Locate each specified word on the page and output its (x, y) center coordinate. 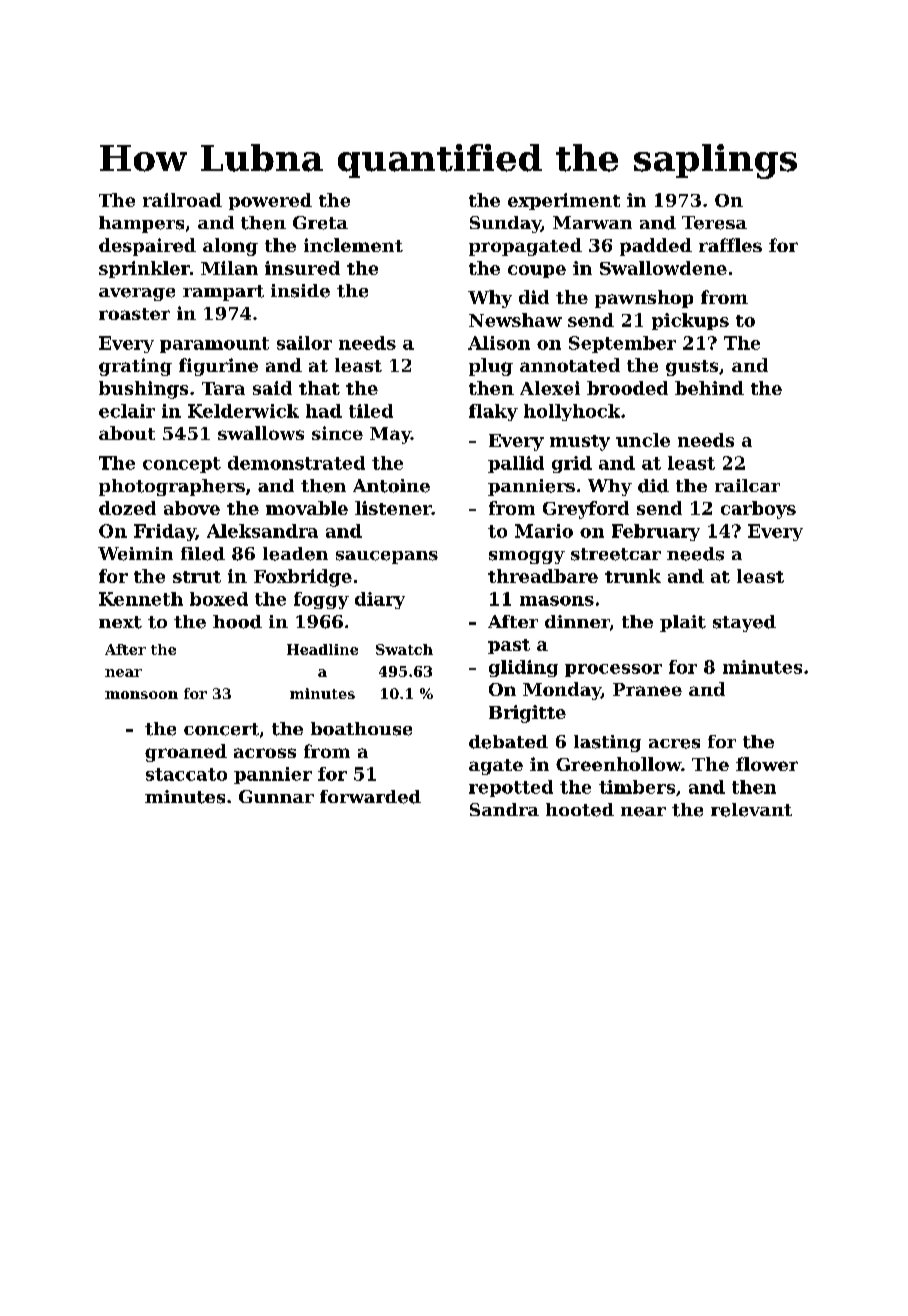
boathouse (361, 729)
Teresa (714, 223)
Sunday (505, 224)
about (127, 433)
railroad (182, 200)
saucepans (387, 557)
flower (767, 764)
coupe (537, 271)
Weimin (135, 554)
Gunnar (276, 796)
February (656, 532)
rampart (223, 293)
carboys (758, 510)
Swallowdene (663, 268)
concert (221, 729)
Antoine (391, 486)
